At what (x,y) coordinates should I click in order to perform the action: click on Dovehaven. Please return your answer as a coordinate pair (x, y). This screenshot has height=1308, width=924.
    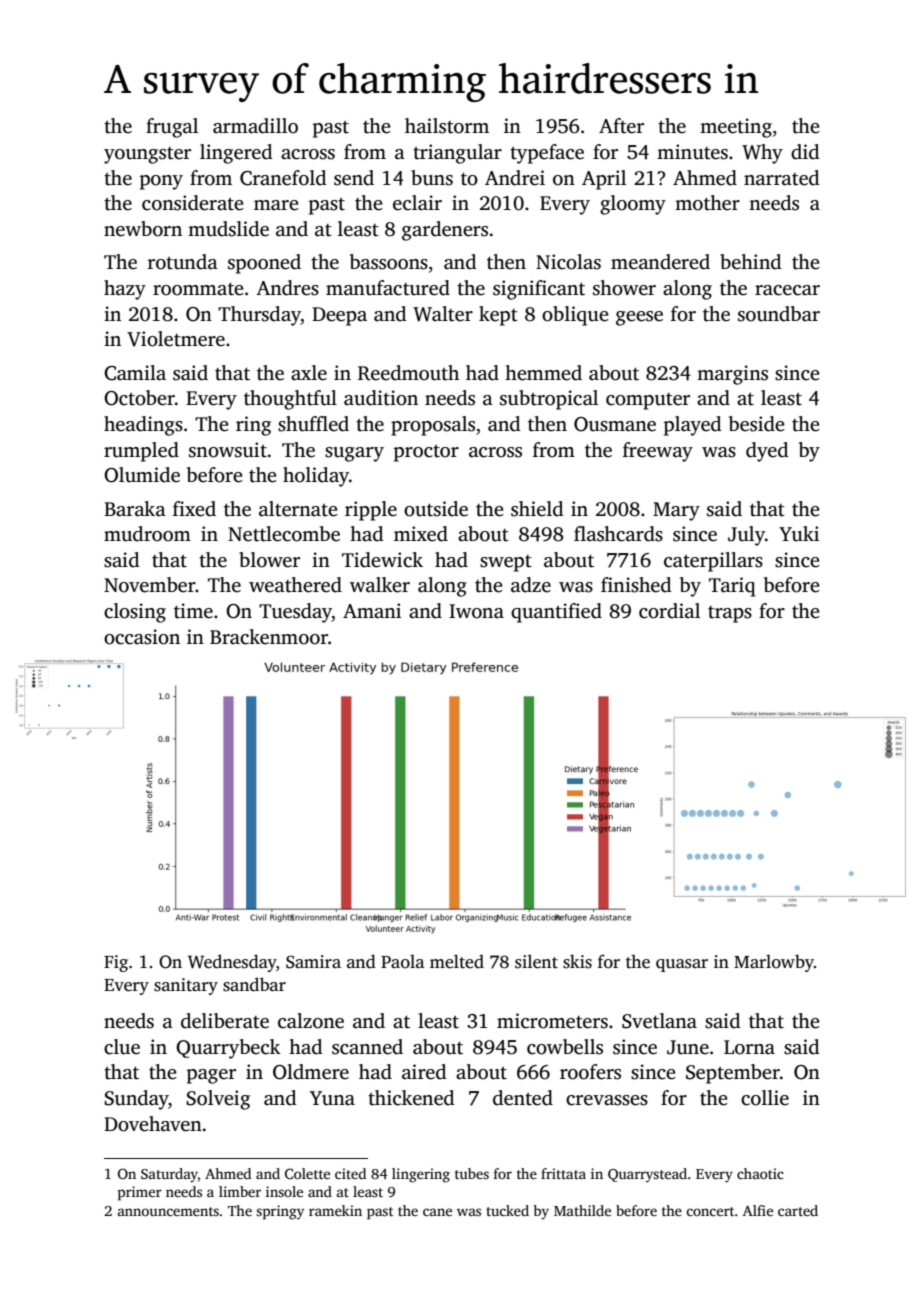
    Looking at the image, I should click on (153, 1124).
